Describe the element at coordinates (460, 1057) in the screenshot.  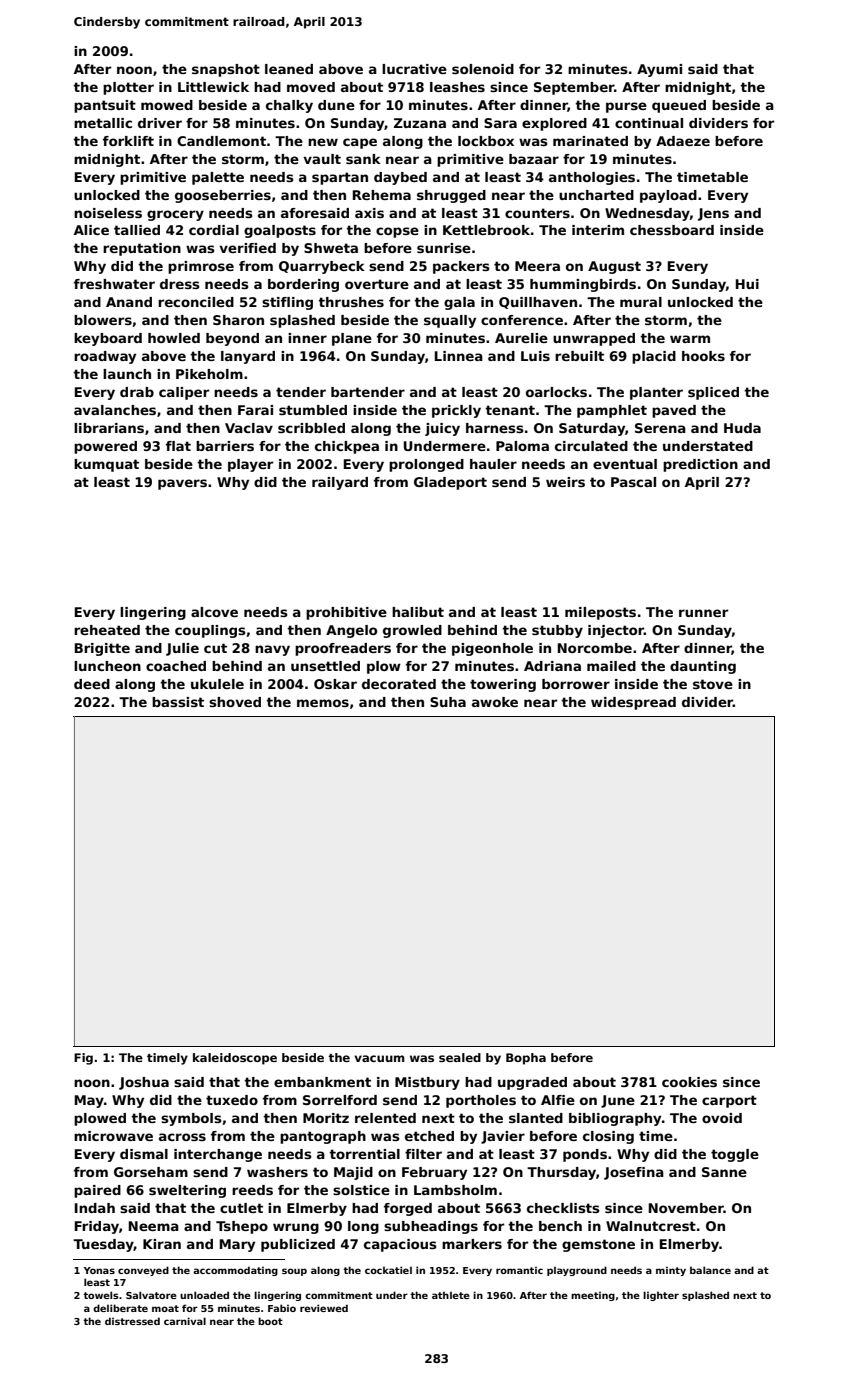
I see `sealed` at that location.
